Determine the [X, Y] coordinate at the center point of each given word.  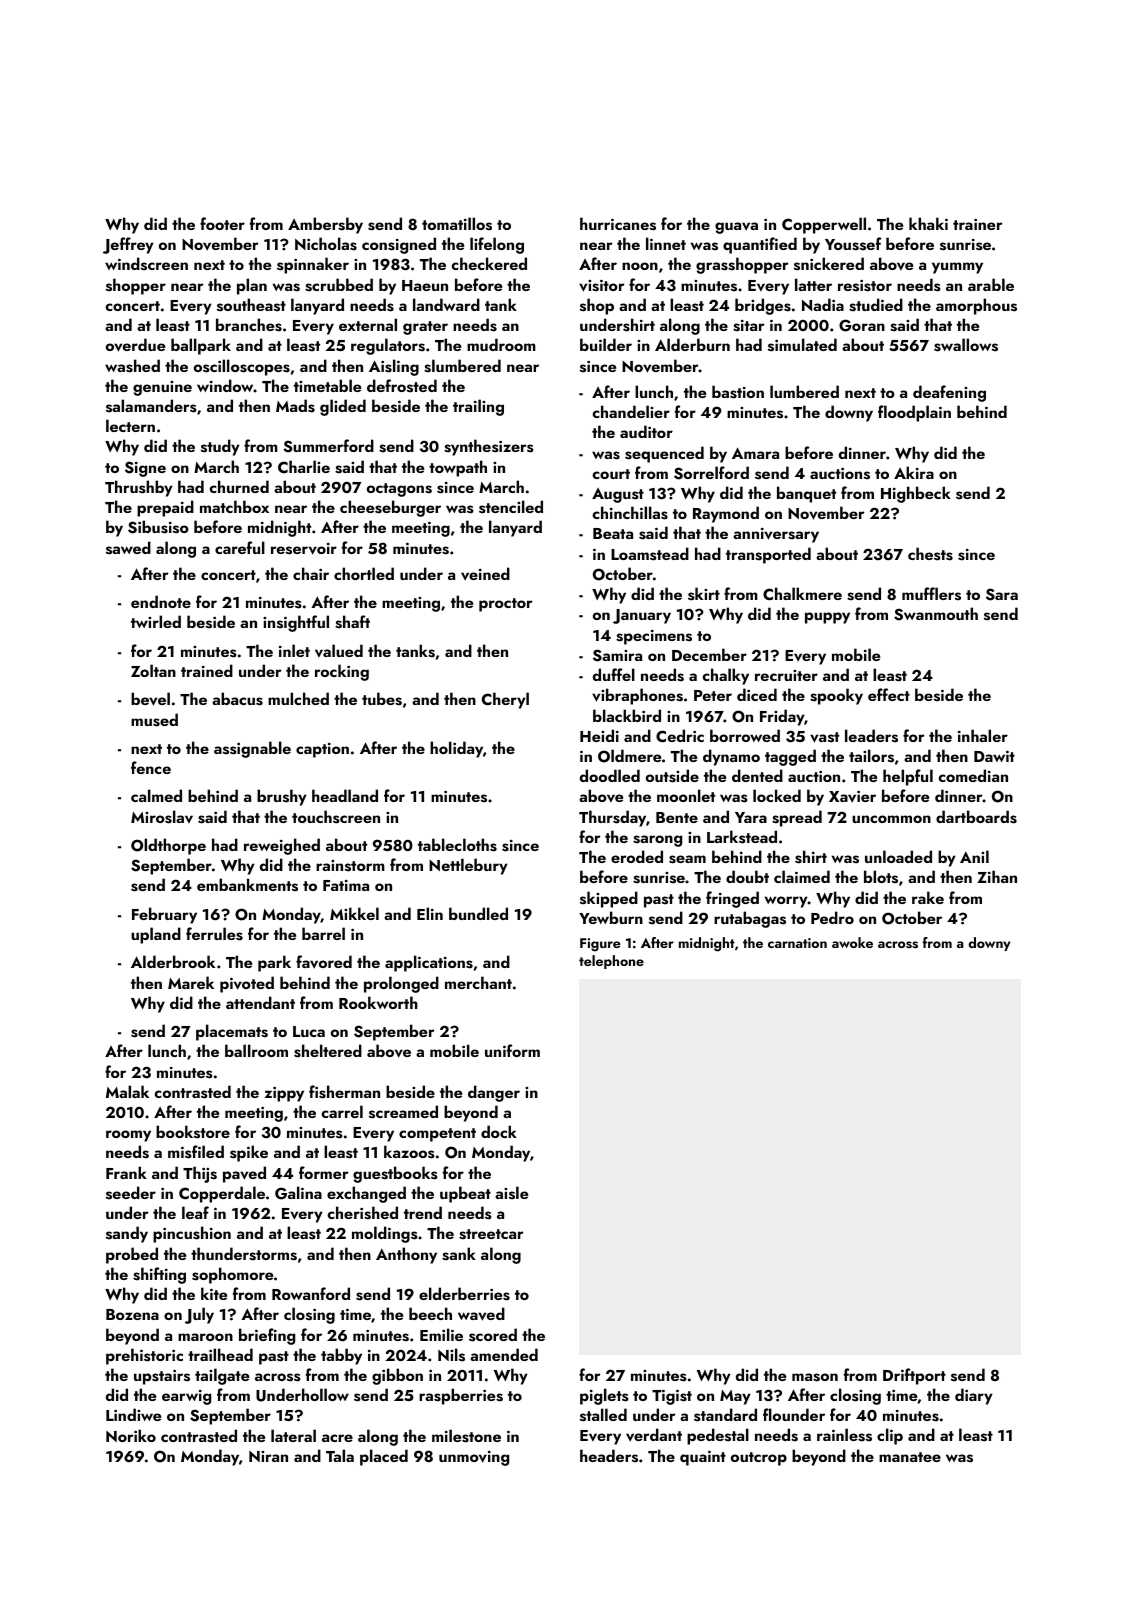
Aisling [394, 367]
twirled [156, 621]
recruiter [786, 675]
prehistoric [144, 1356]
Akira [914, 472]
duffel [614, 674]
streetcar [491, 1234]
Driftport [914, 1376]
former [323, 1172]
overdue [135, 345]
